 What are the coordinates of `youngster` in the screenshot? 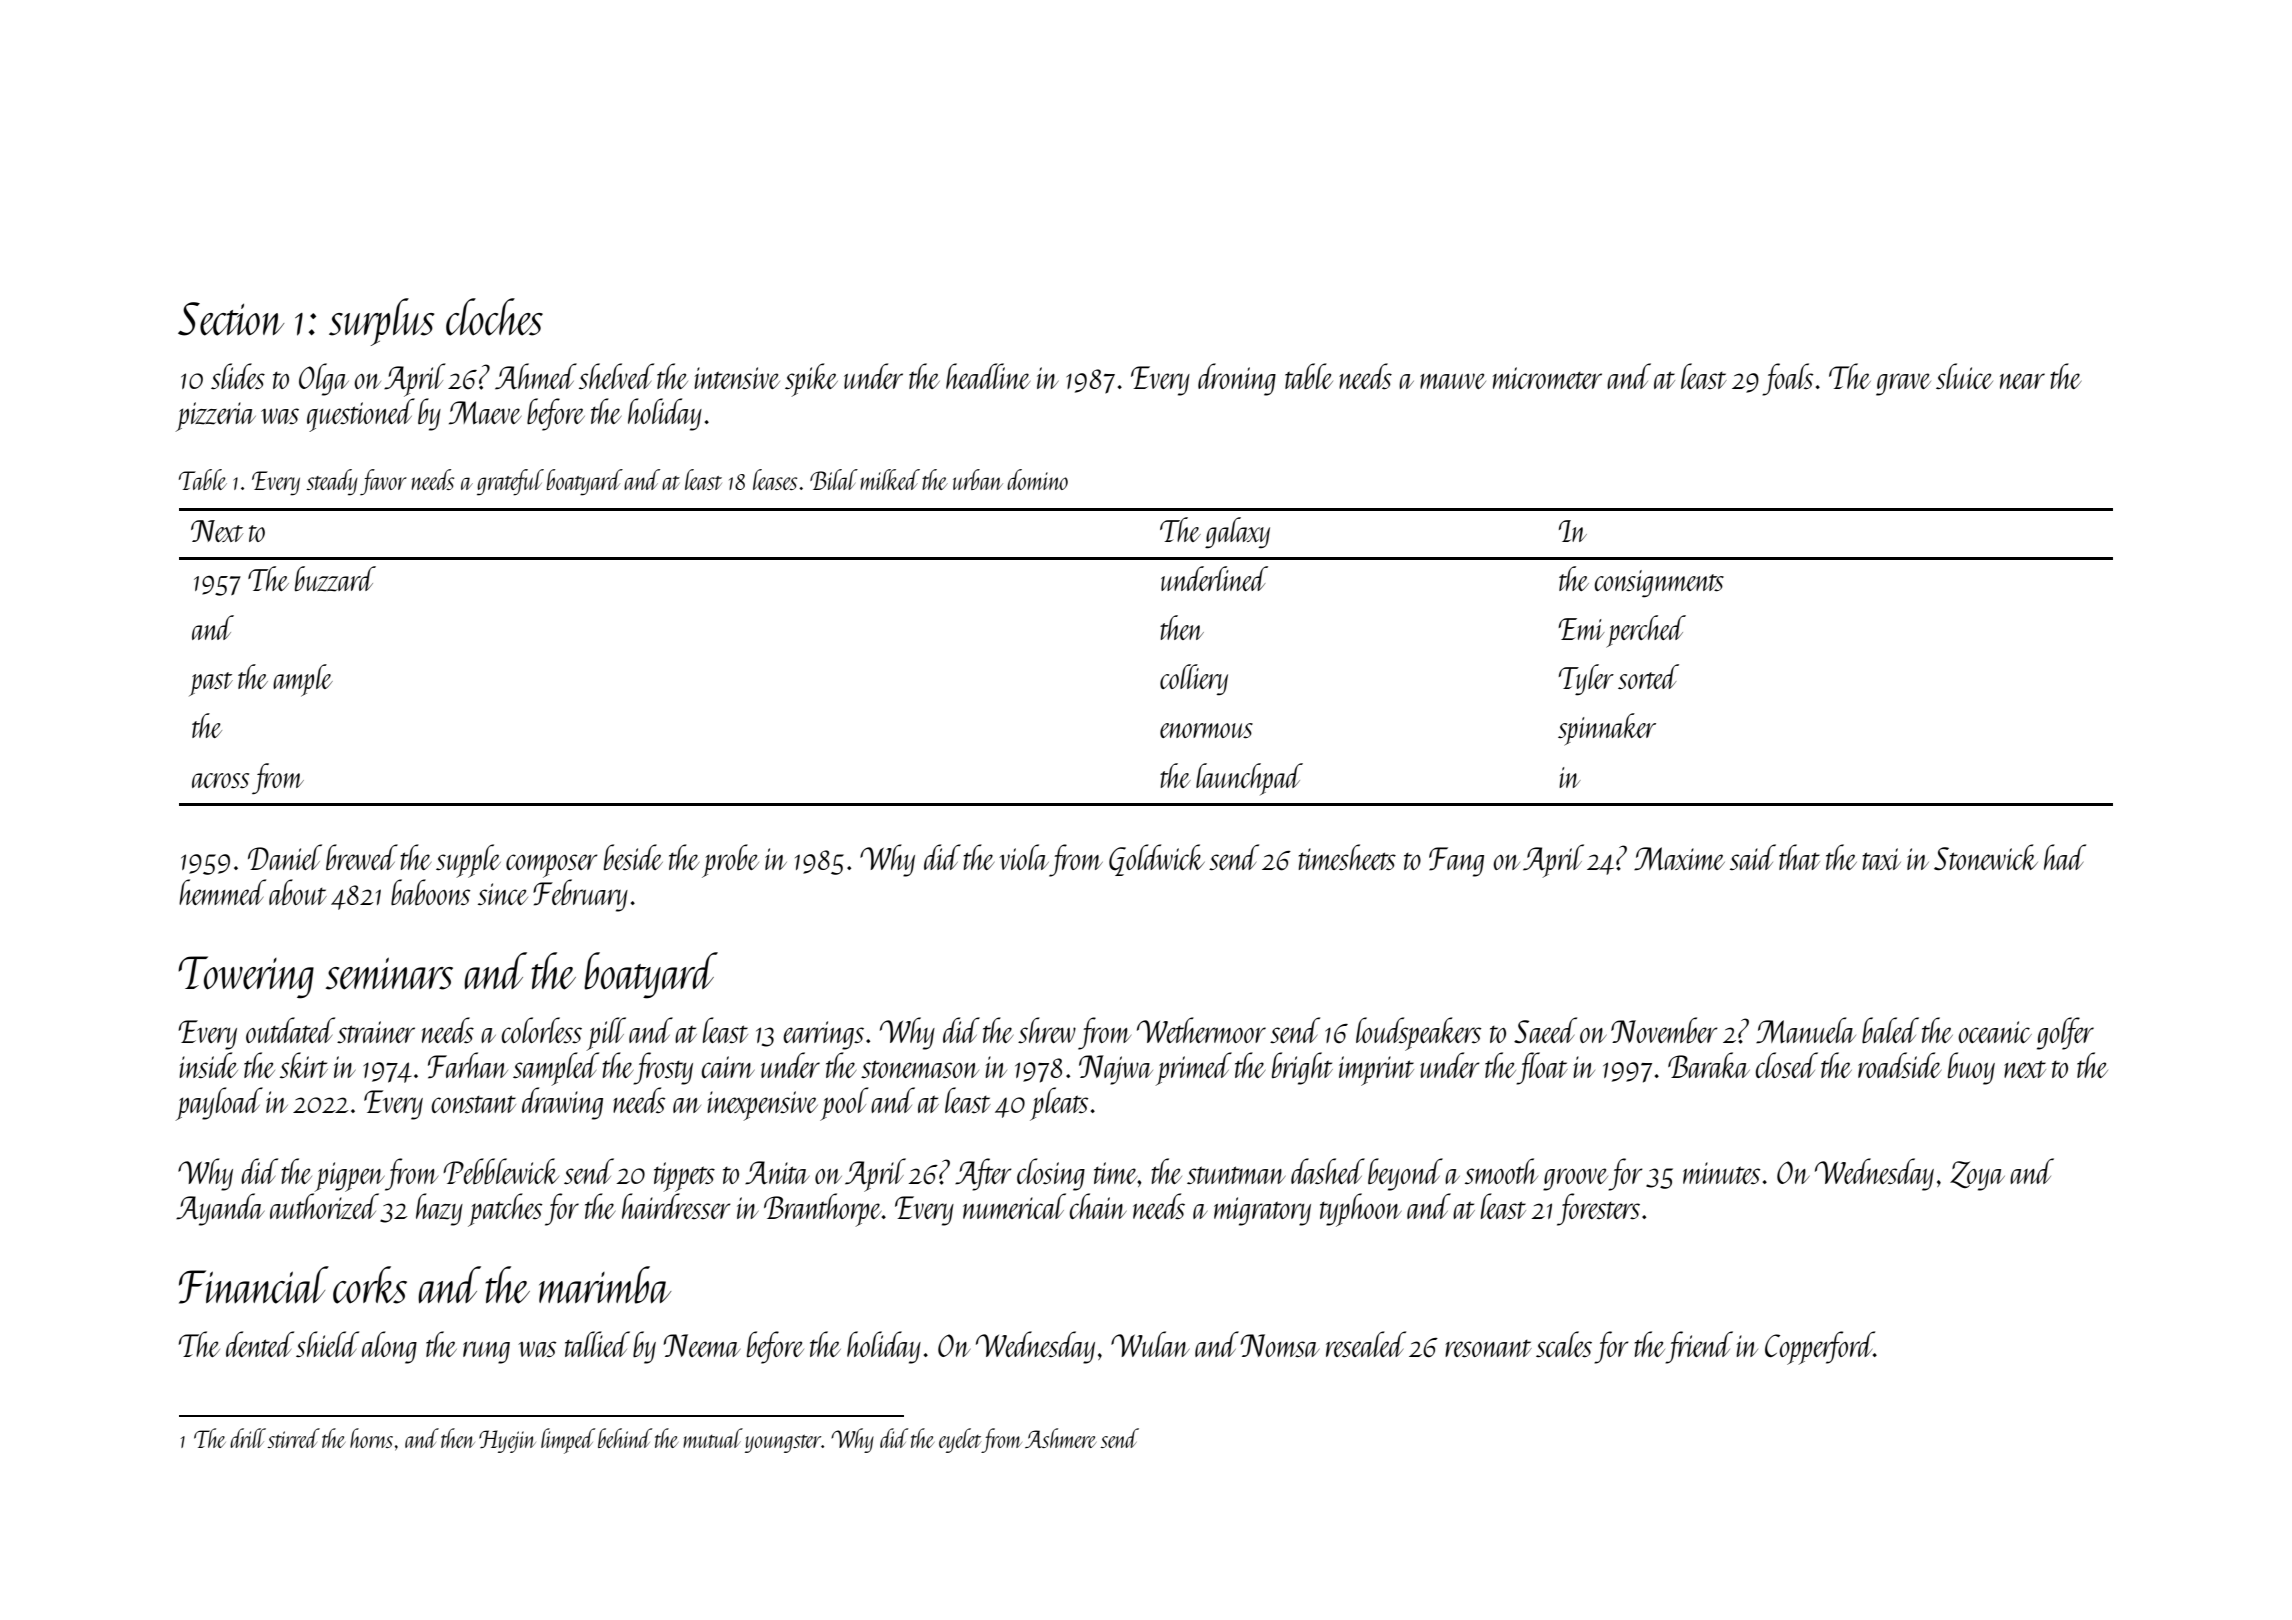 It's located at (783, 1444).
